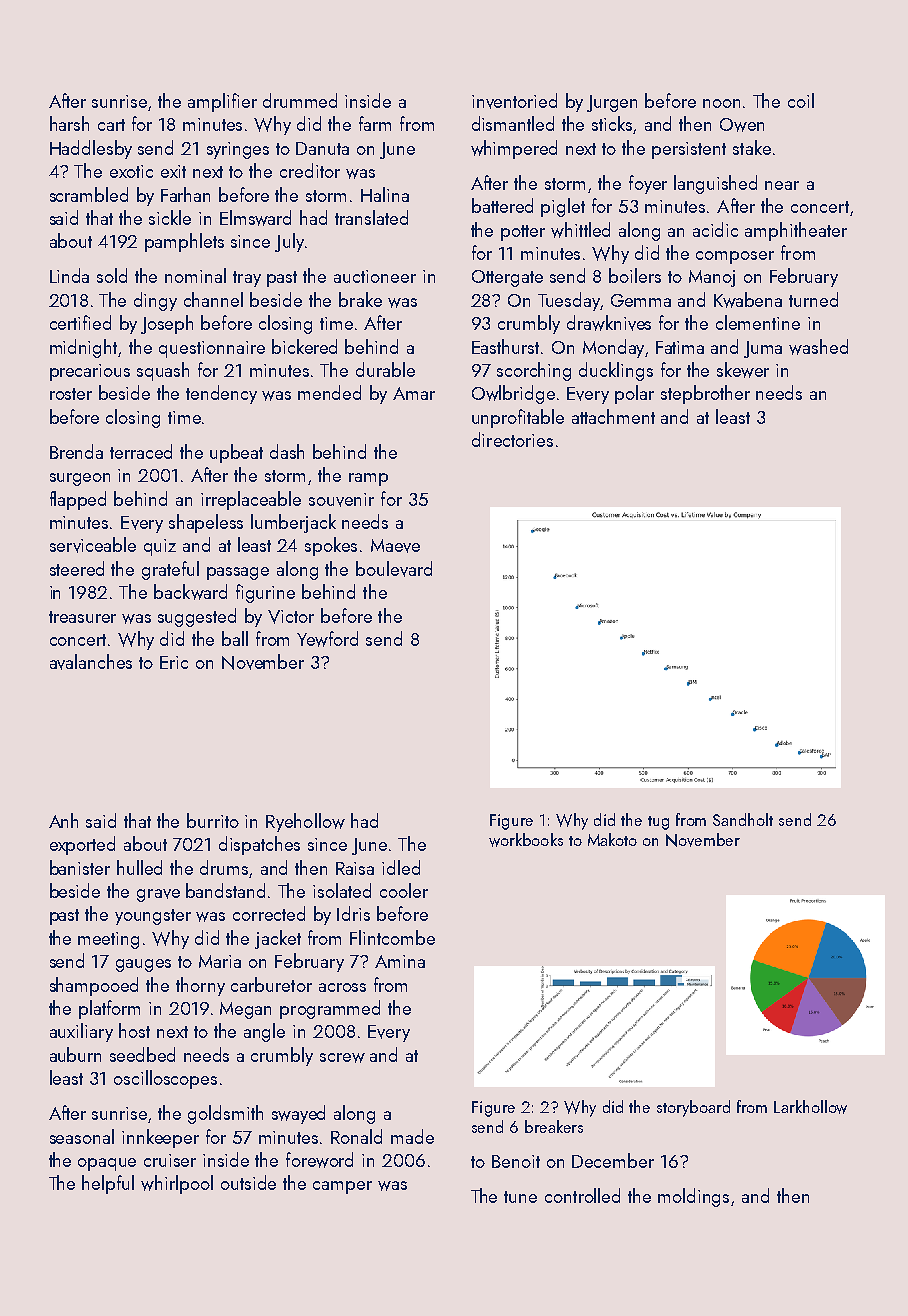  What do you see at coordinates (255, 218) in the screenshot?
I see `Elmsward` at bounding box center [255, 218].
